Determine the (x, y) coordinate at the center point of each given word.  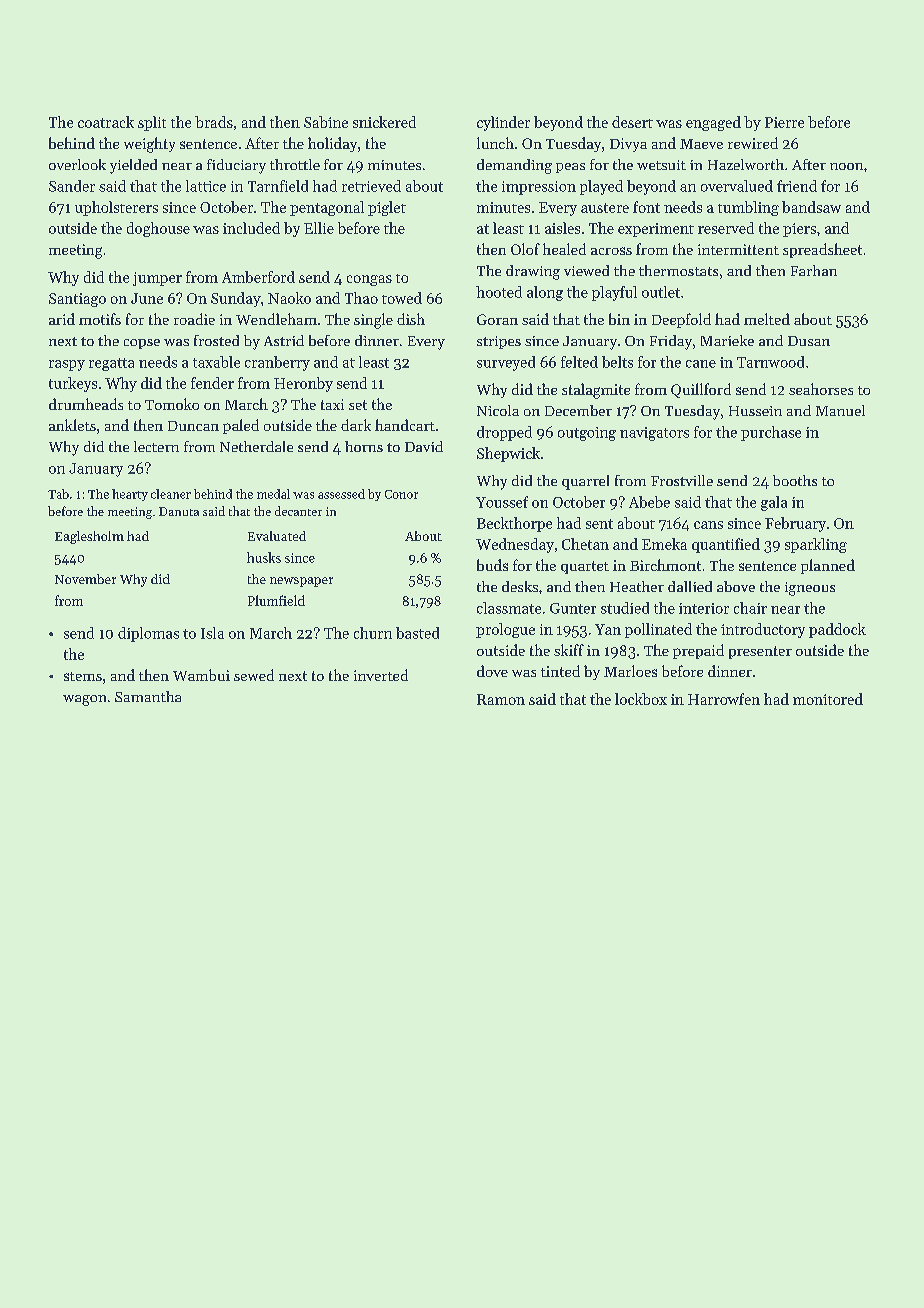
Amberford (258, 277)
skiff (569, 650)
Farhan (814, 270)
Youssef (502, 502)
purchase (771, 433)
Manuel (840, 410)
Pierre (784, 122)
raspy (67, 365)
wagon (84, 700)
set (358, 405)
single (373, 321)
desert (632, 122)
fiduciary (236, 166)
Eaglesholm (89, 537)
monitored (828, 699)
